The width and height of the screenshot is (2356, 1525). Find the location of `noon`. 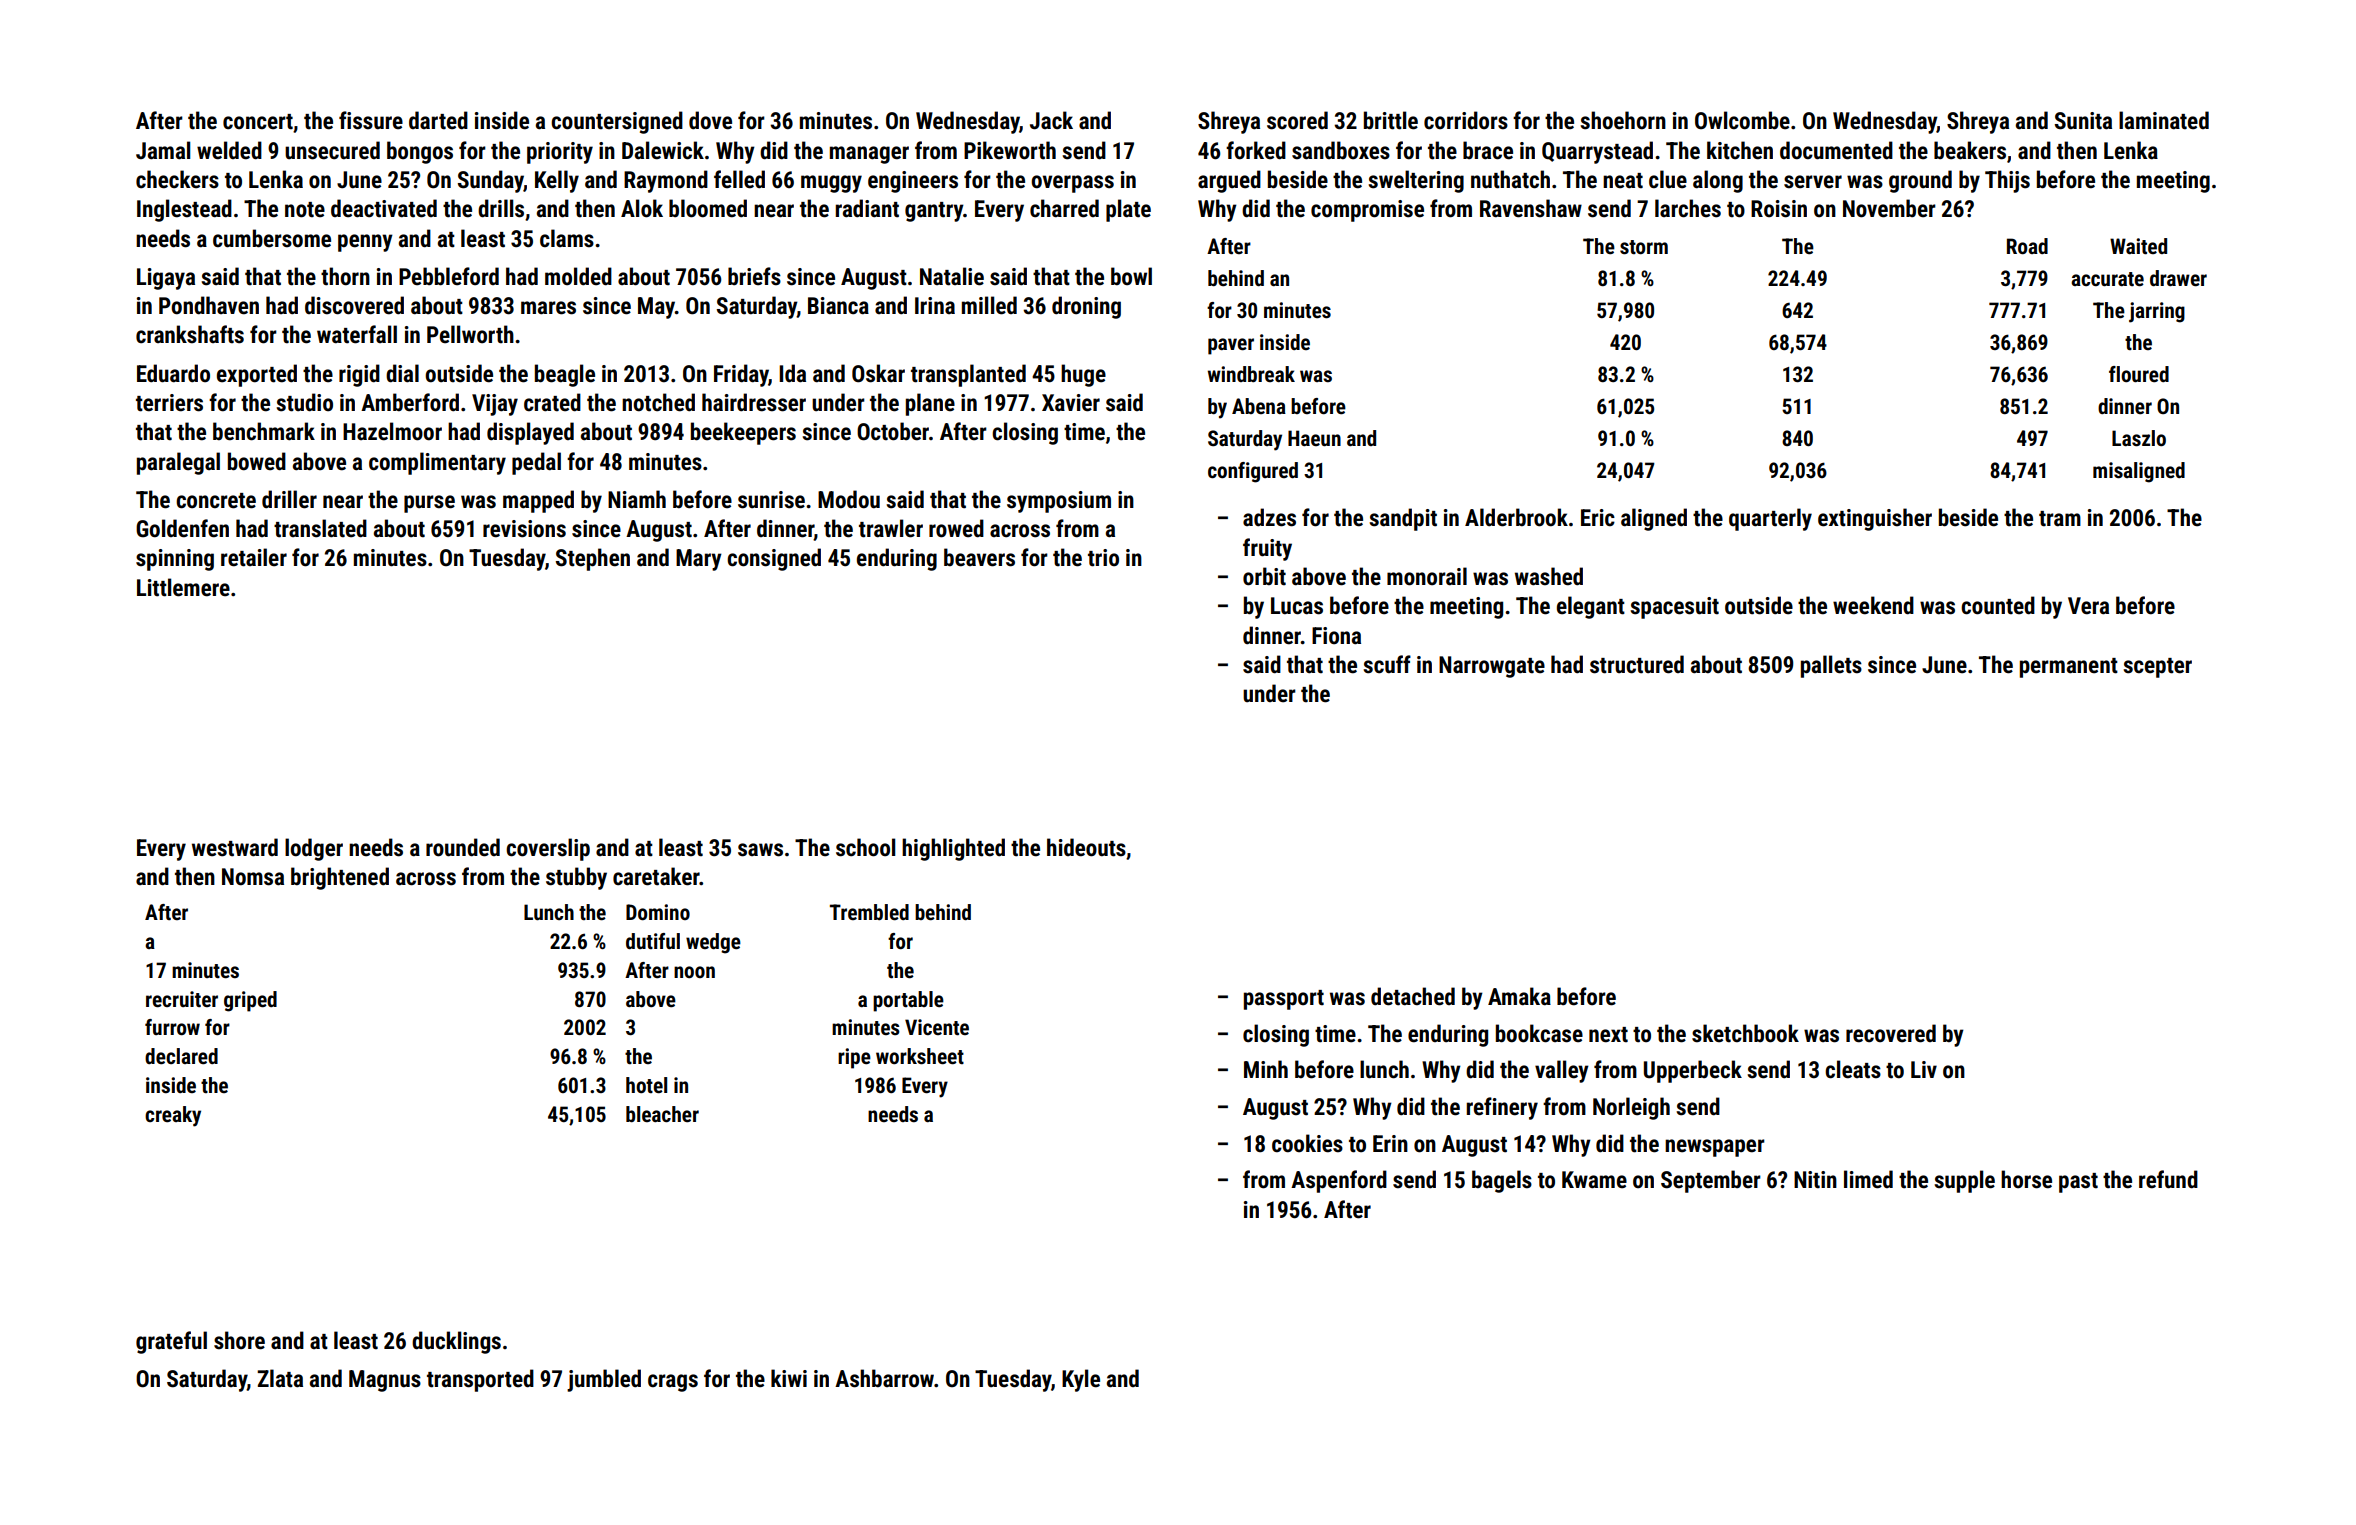

noon is located at coordinates (694, 972).
